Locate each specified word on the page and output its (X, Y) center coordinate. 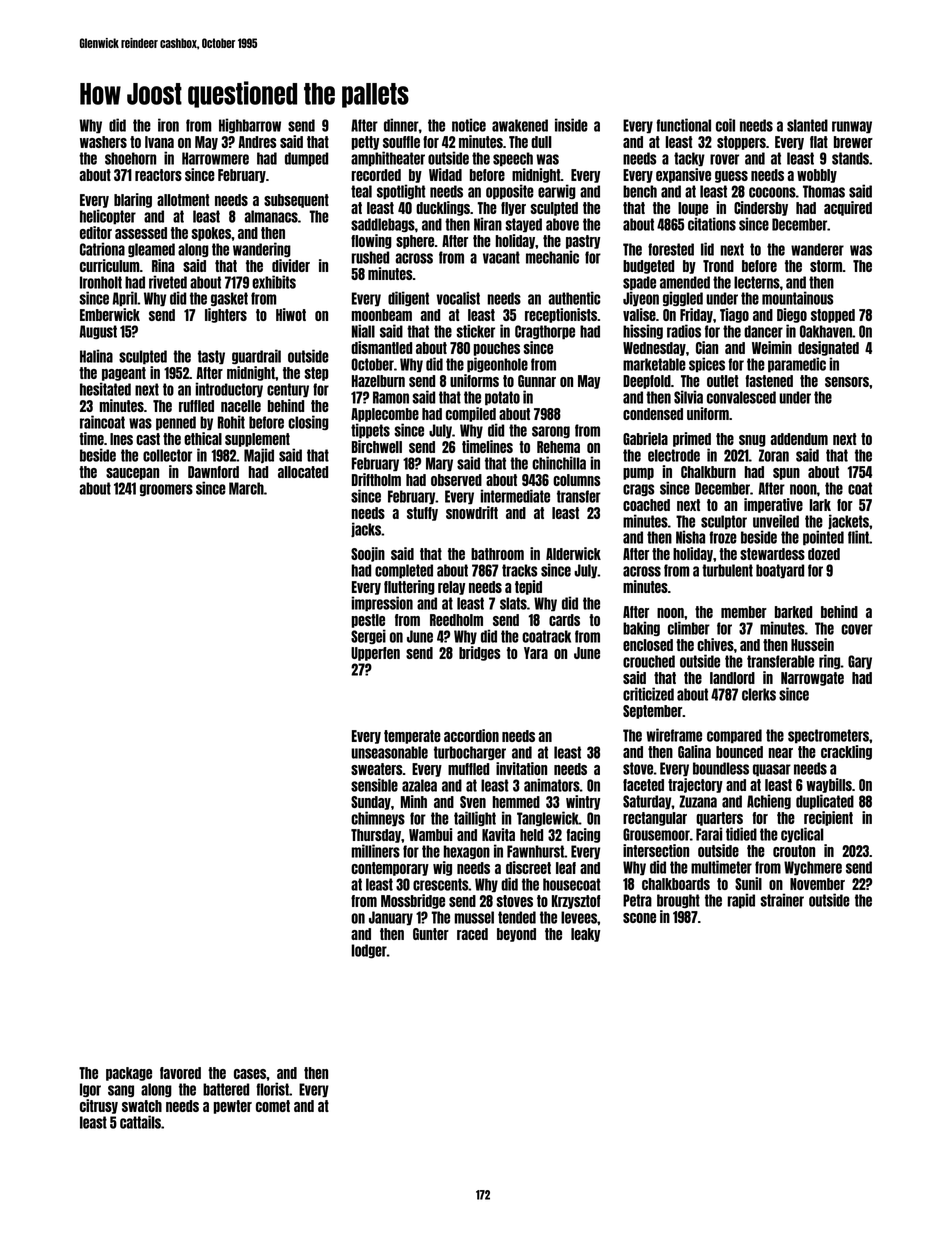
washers (103, 142)
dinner (401, 125)
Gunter (431, 934)
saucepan (132, 474)
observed (456, 480)
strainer (782, 900)
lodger (369, 951)
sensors (847, 382)
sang (121, 1091)
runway (852, 127)
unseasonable (389, 752)
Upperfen (375, 654)
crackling (846, 752)
